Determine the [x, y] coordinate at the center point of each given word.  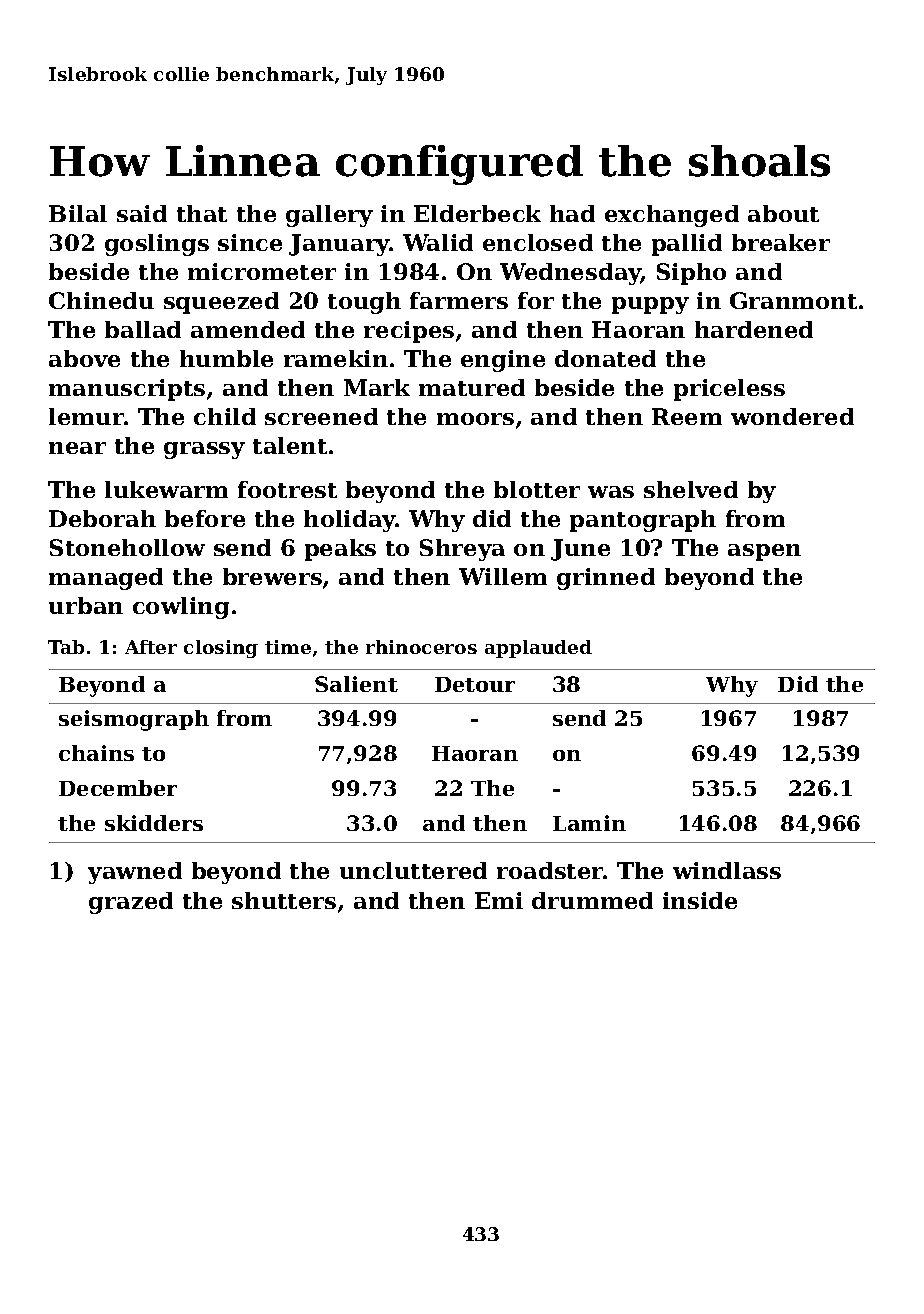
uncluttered [413, 870]
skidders [154, 823]
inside [700, 900]
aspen [764, 552]
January [339, 245]
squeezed [221, 303]
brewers [272, 576]
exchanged [672, 216]
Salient [356, 684]
